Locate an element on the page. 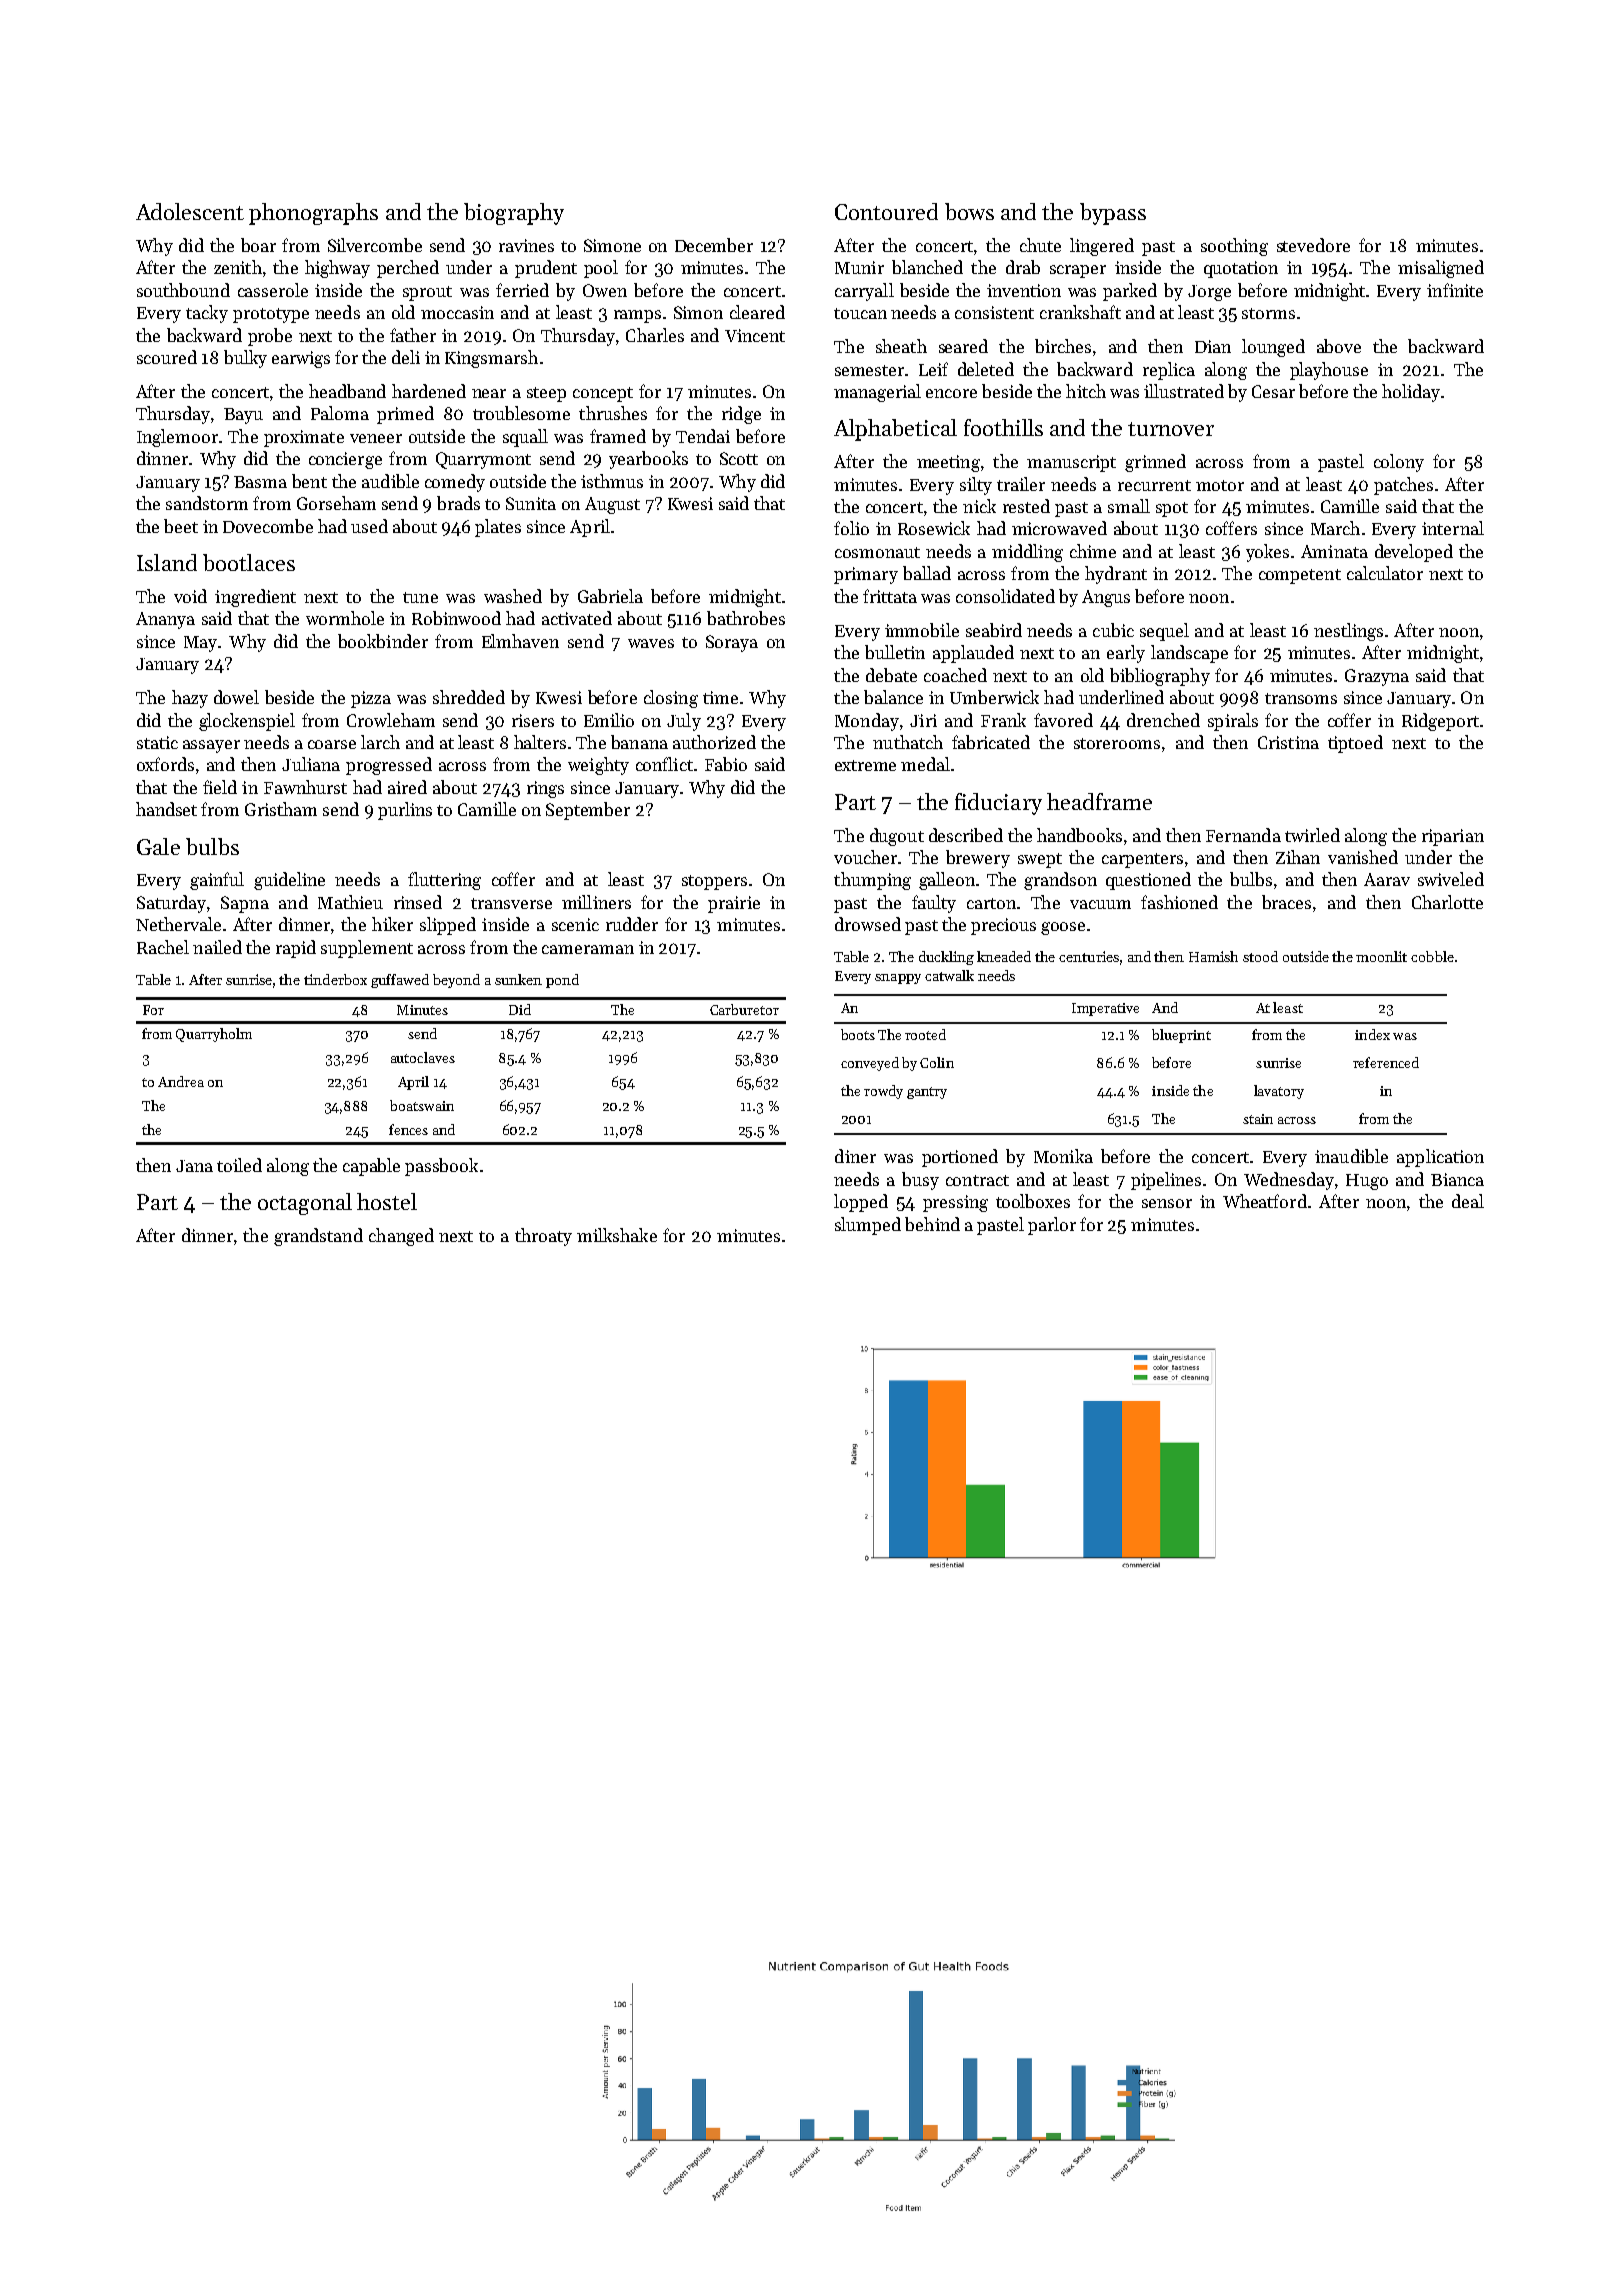 This document has height=2292, width=1620. nestlings is located at coordinates (1348, 632).
